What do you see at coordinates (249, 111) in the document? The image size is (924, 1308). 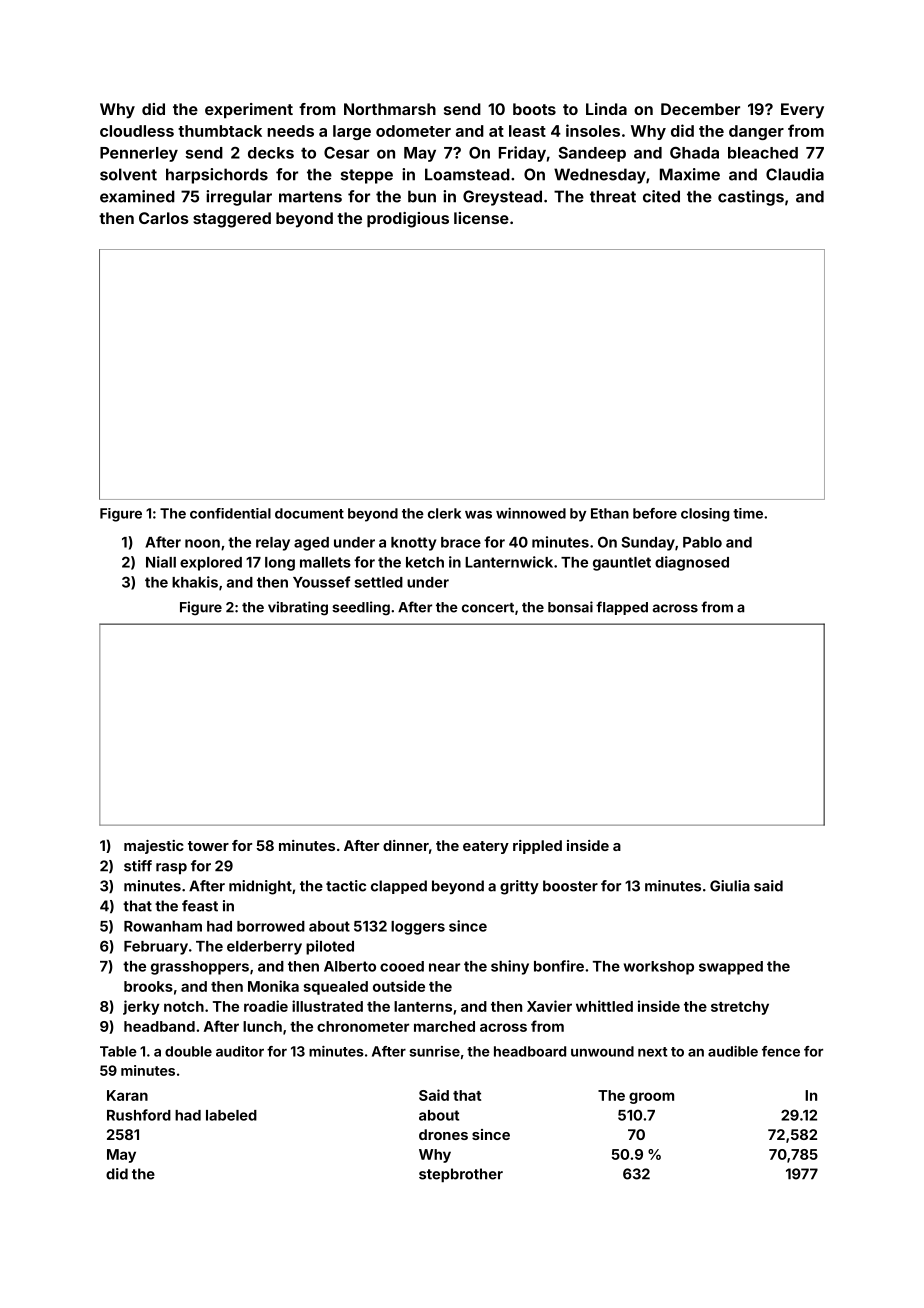 I see `experiment` at bounding box center [249, 111].
